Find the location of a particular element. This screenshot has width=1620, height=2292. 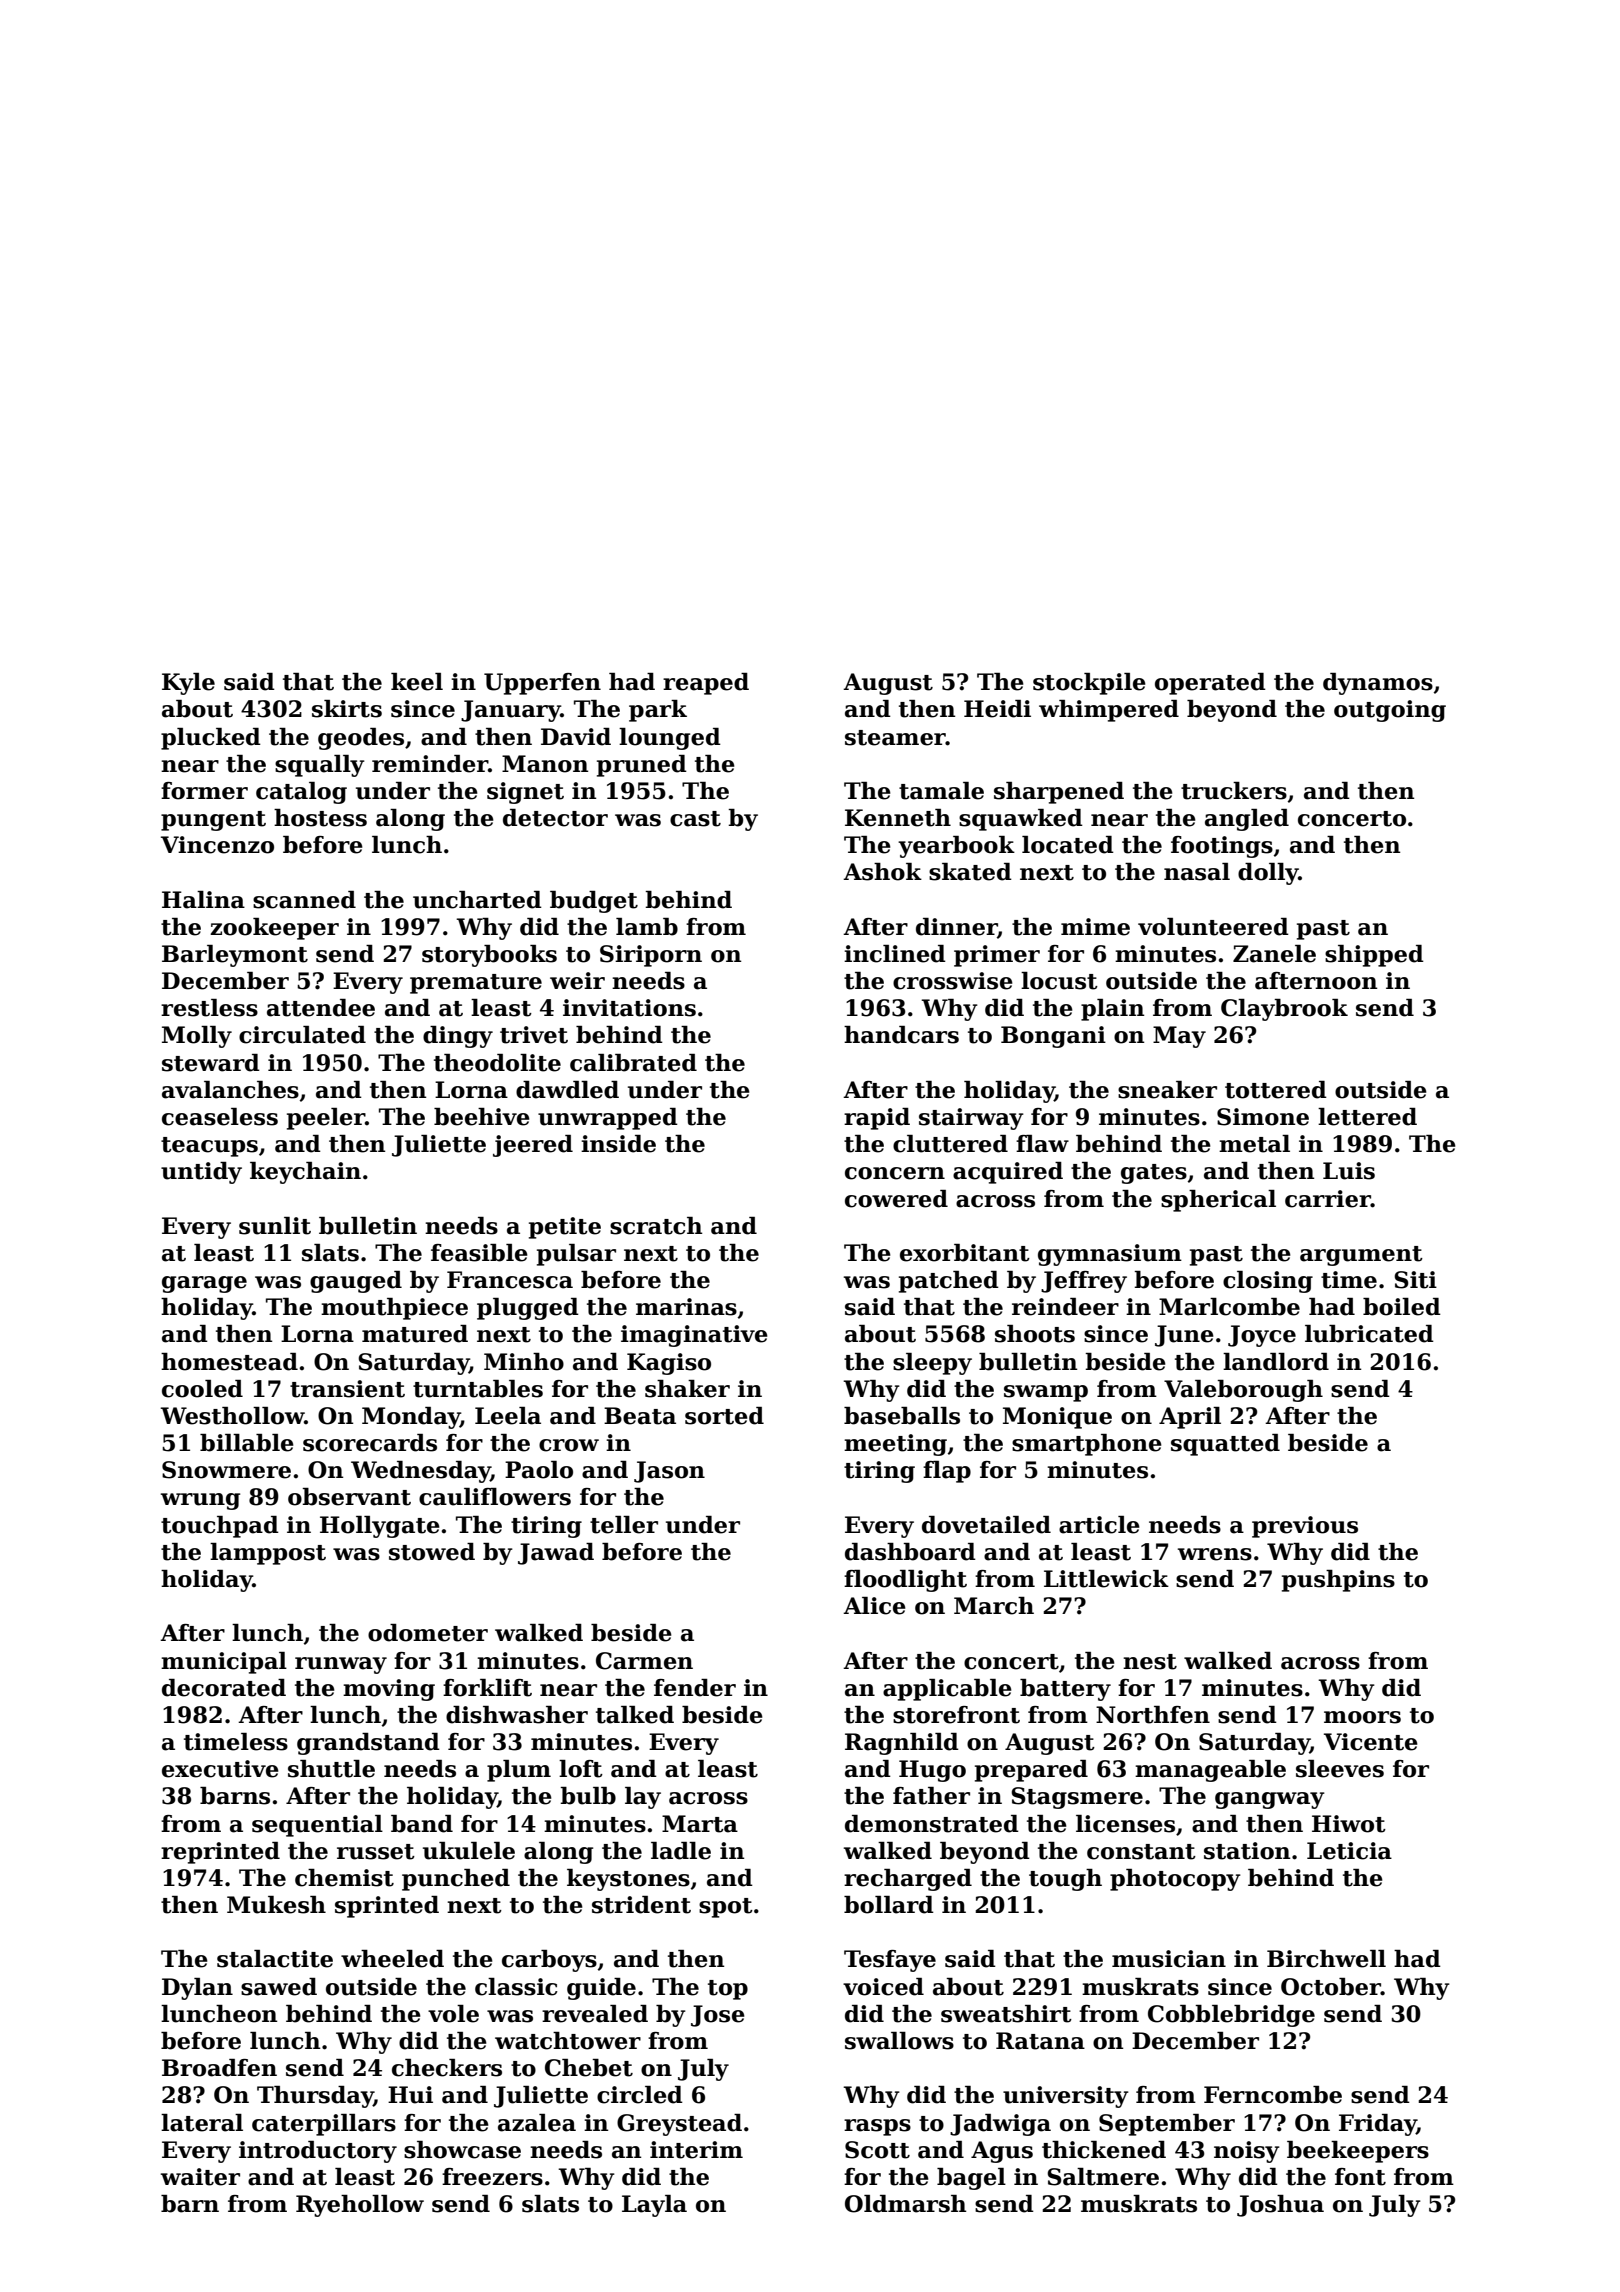

Kyle is located at coordinates (188, 684).
